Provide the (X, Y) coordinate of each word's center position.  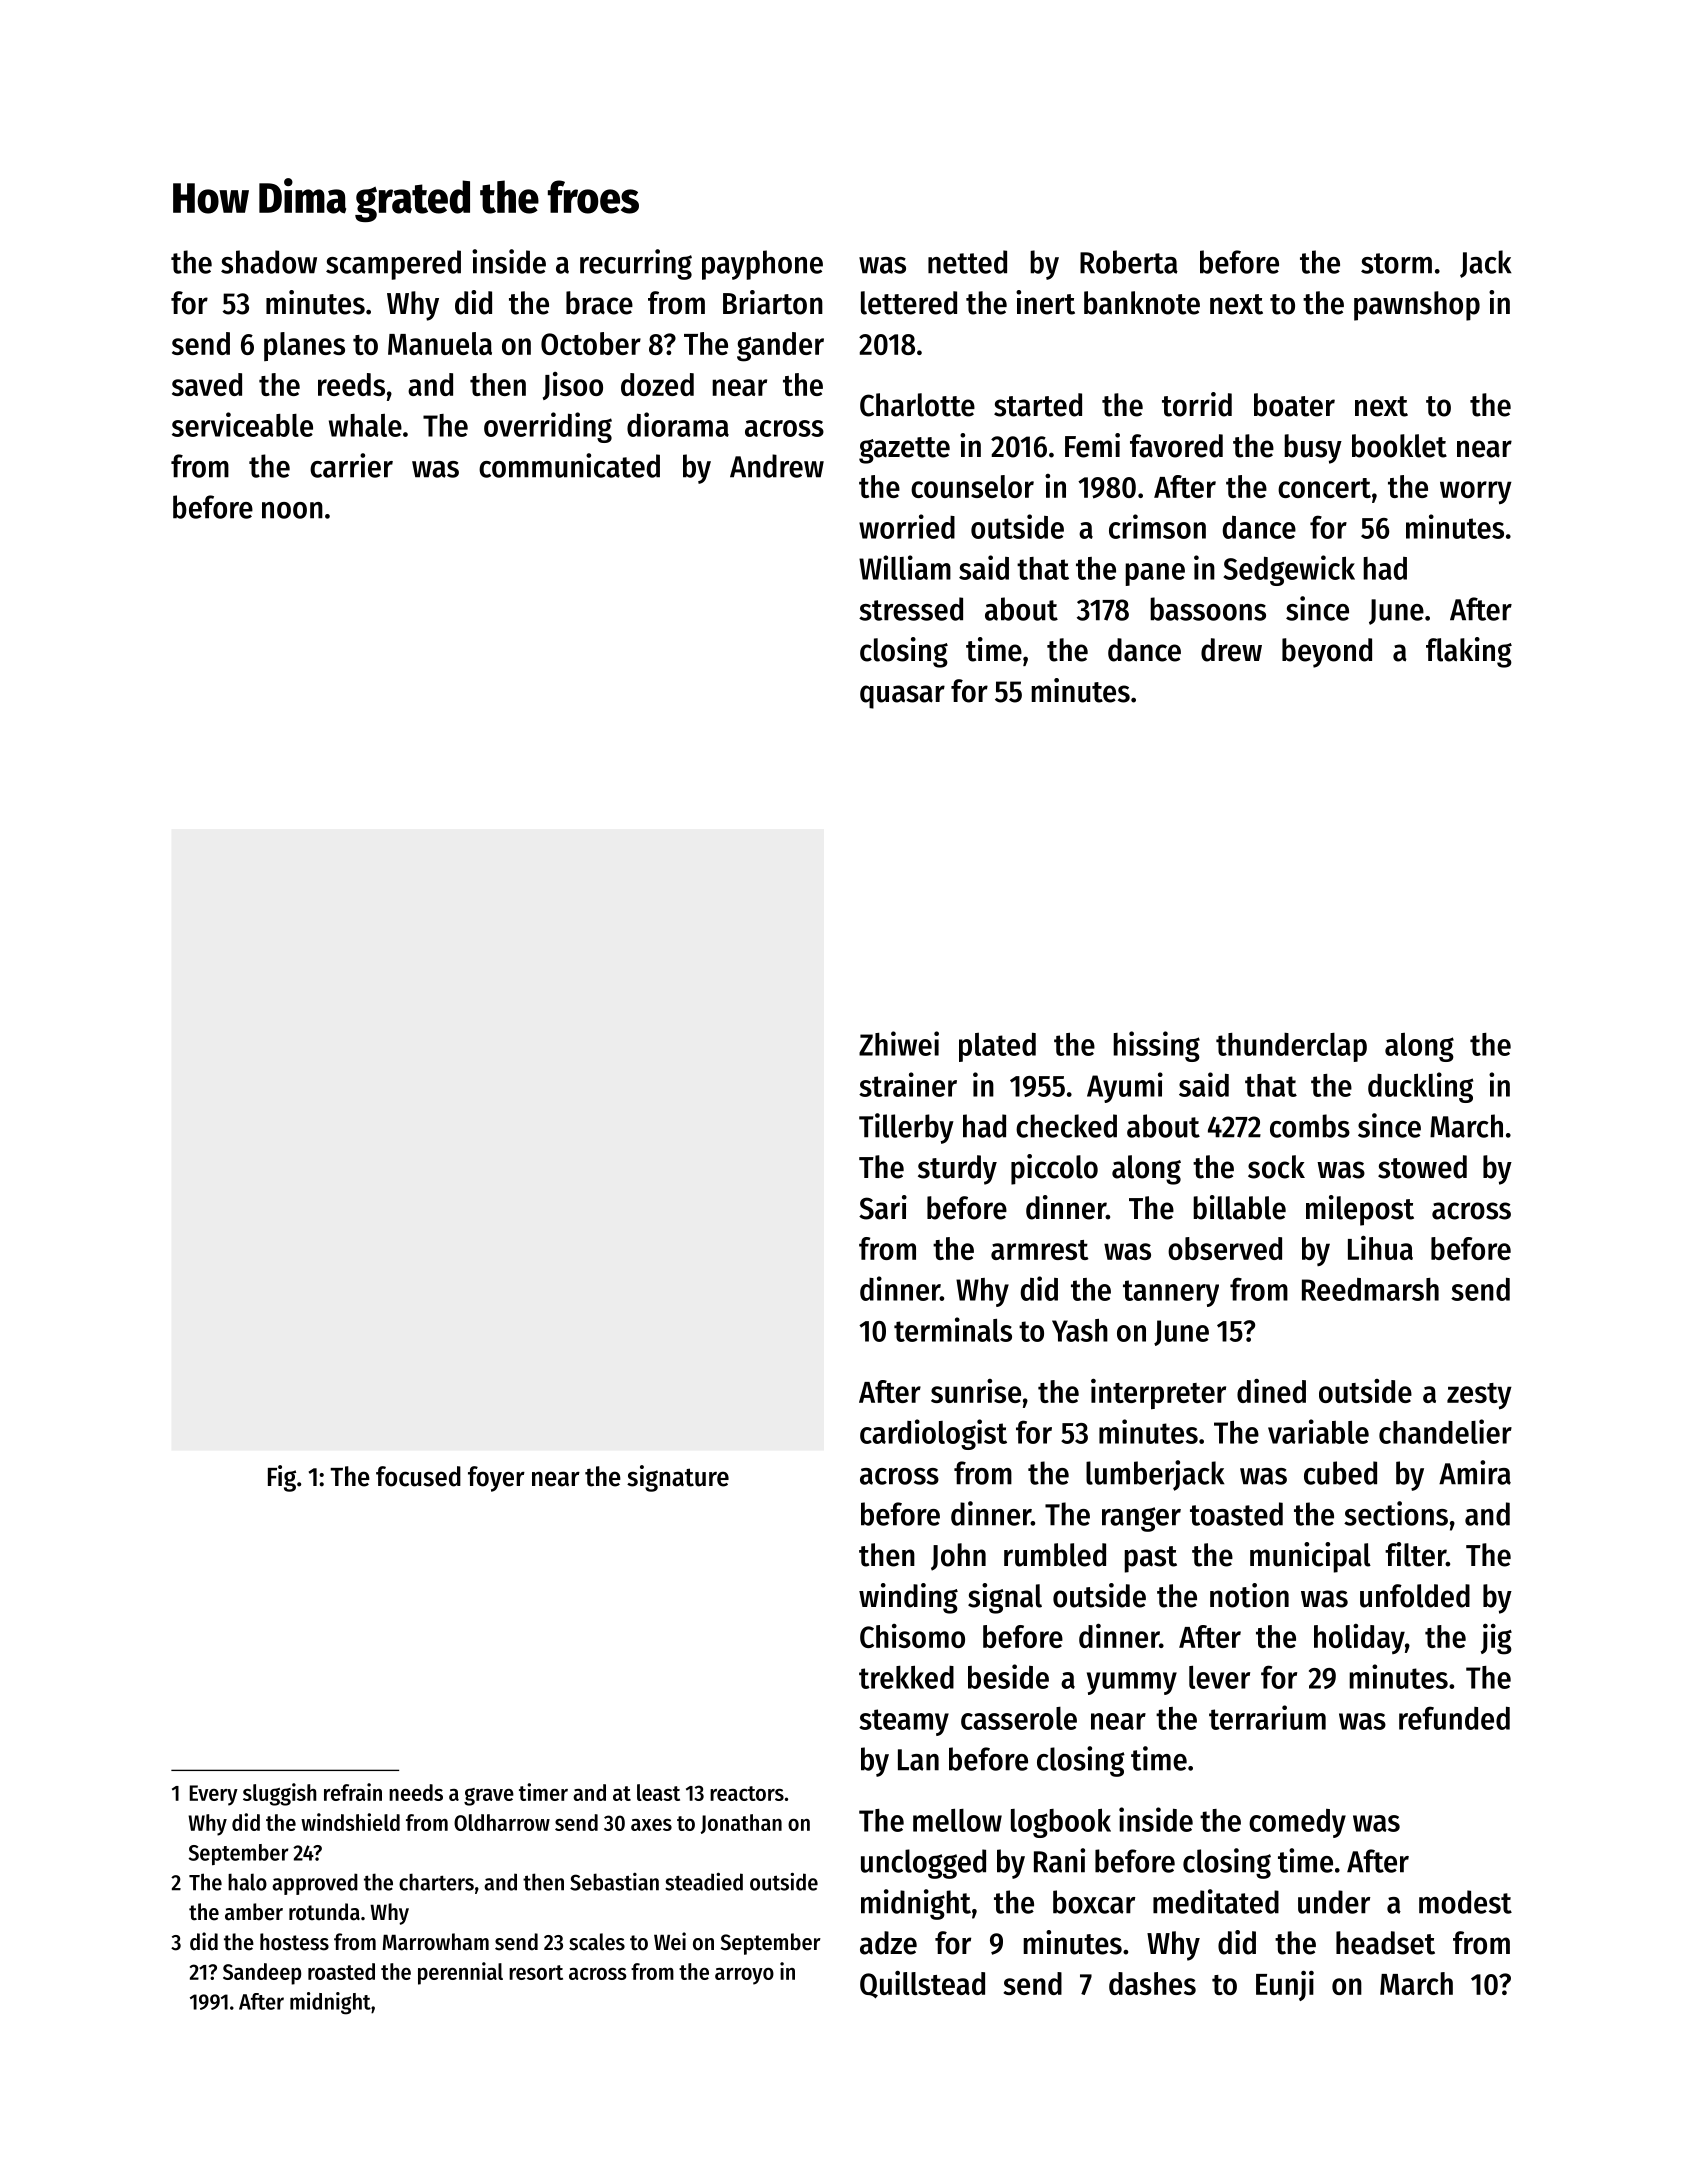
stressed (911, 609)
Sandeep (262, 1974)
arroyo (744, 1976)
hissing (1156, 1046)
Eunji (1285, 1985)
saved (207, 384)
